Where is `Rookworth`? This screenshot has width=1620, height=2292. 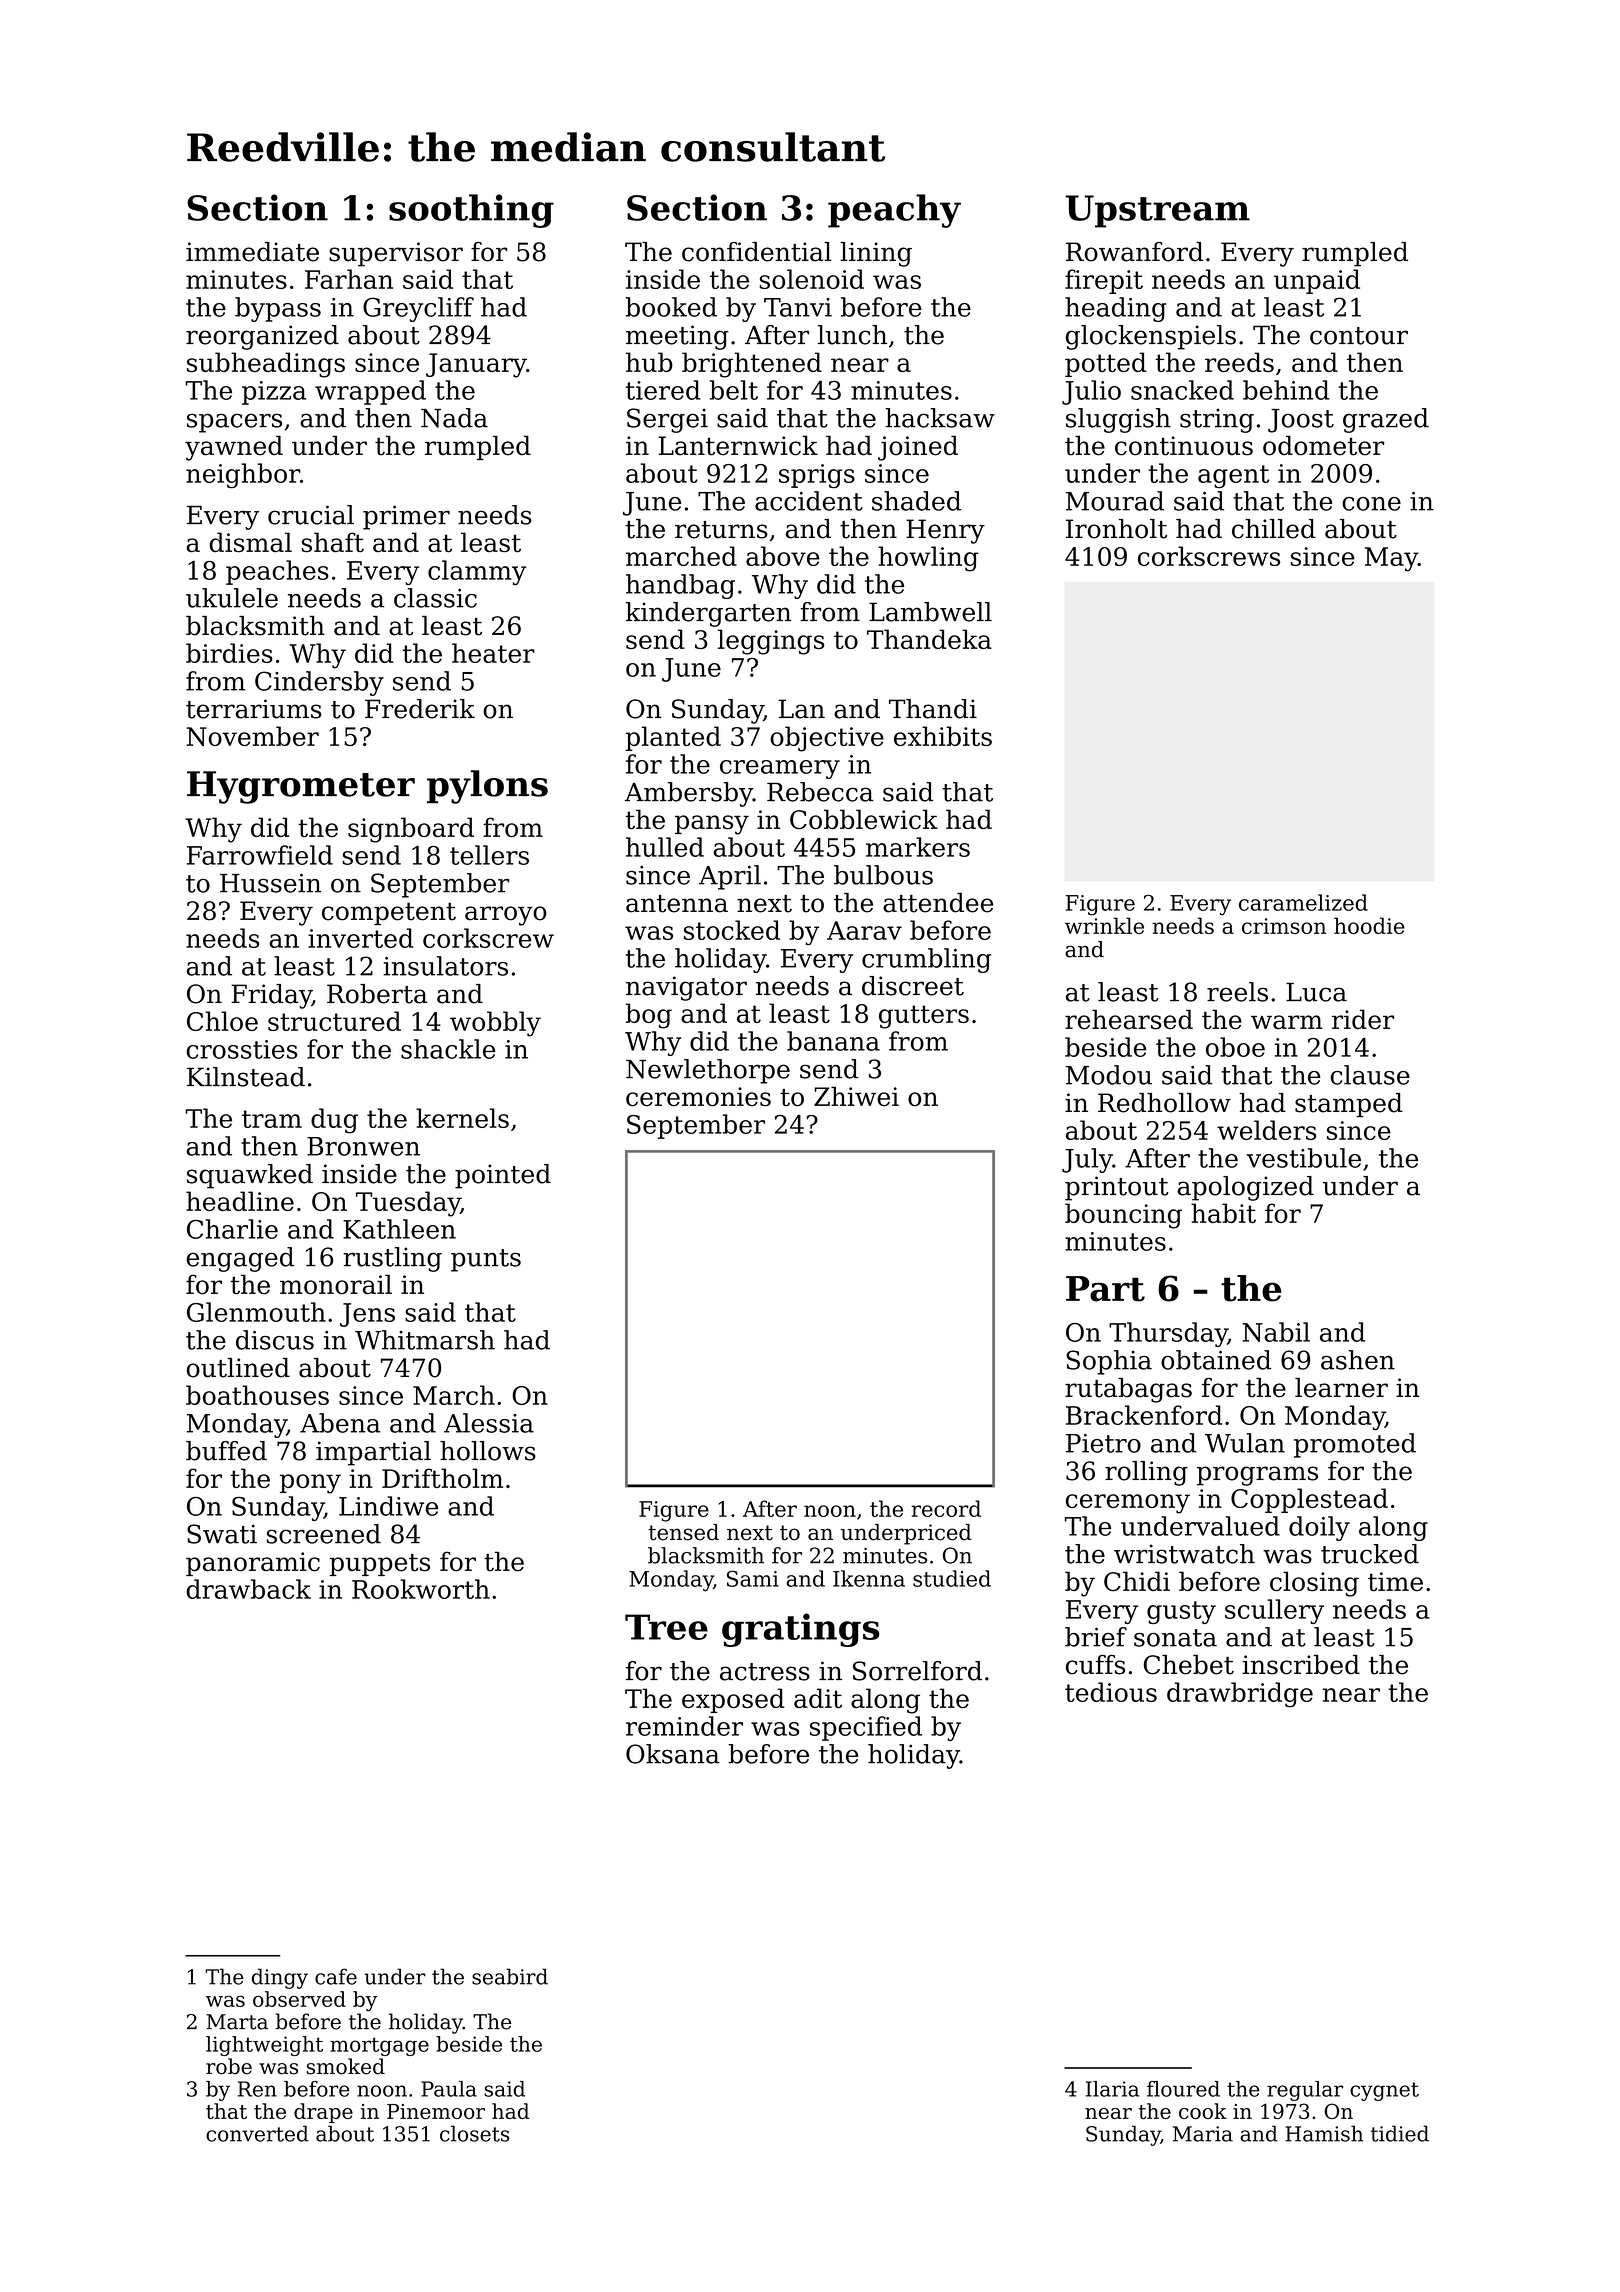
Rookworth is located at coordinates (421, 1589).
